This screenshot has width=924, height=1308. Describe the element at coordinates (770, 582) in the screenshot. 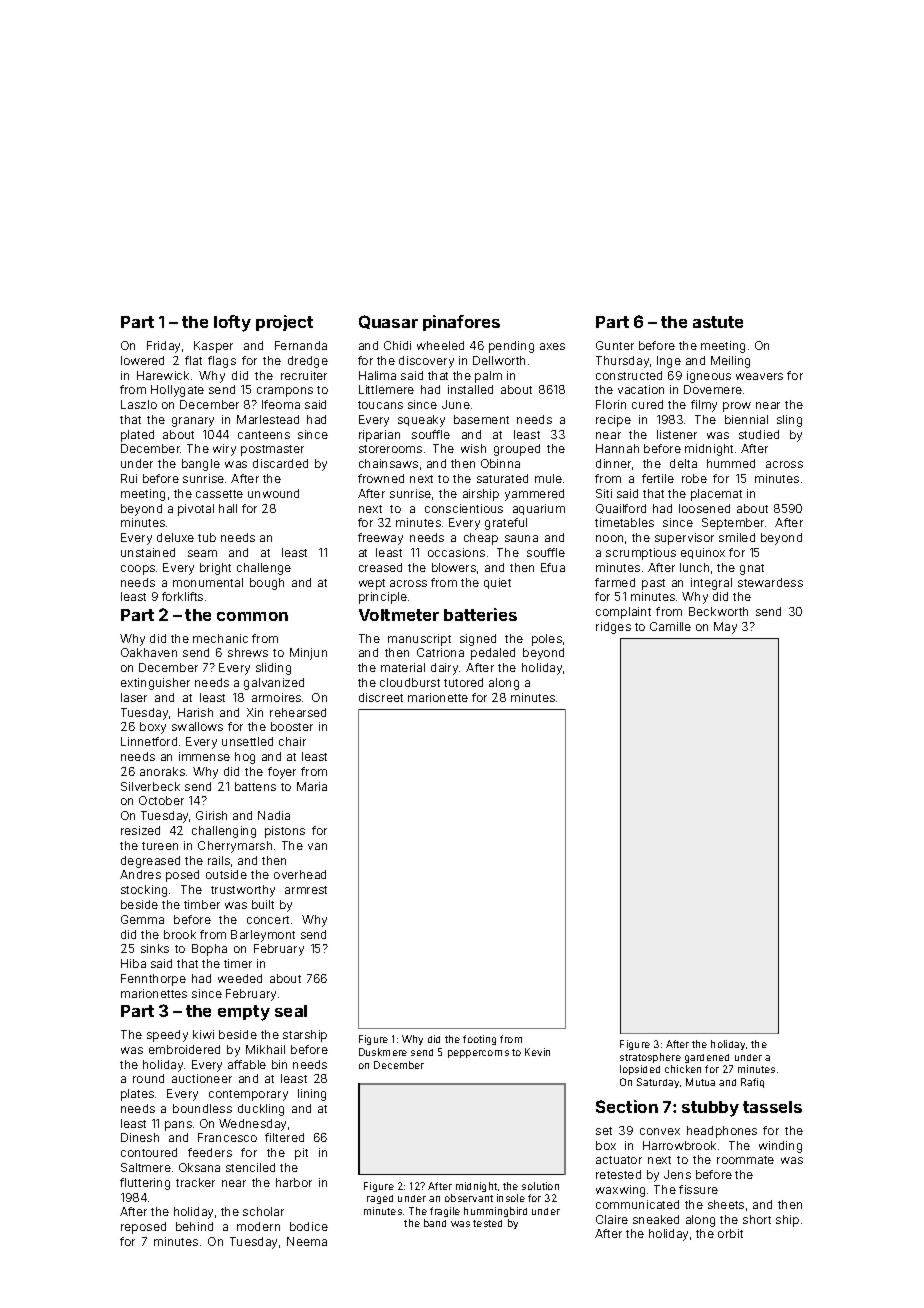

I see `stewardess` at that location.
